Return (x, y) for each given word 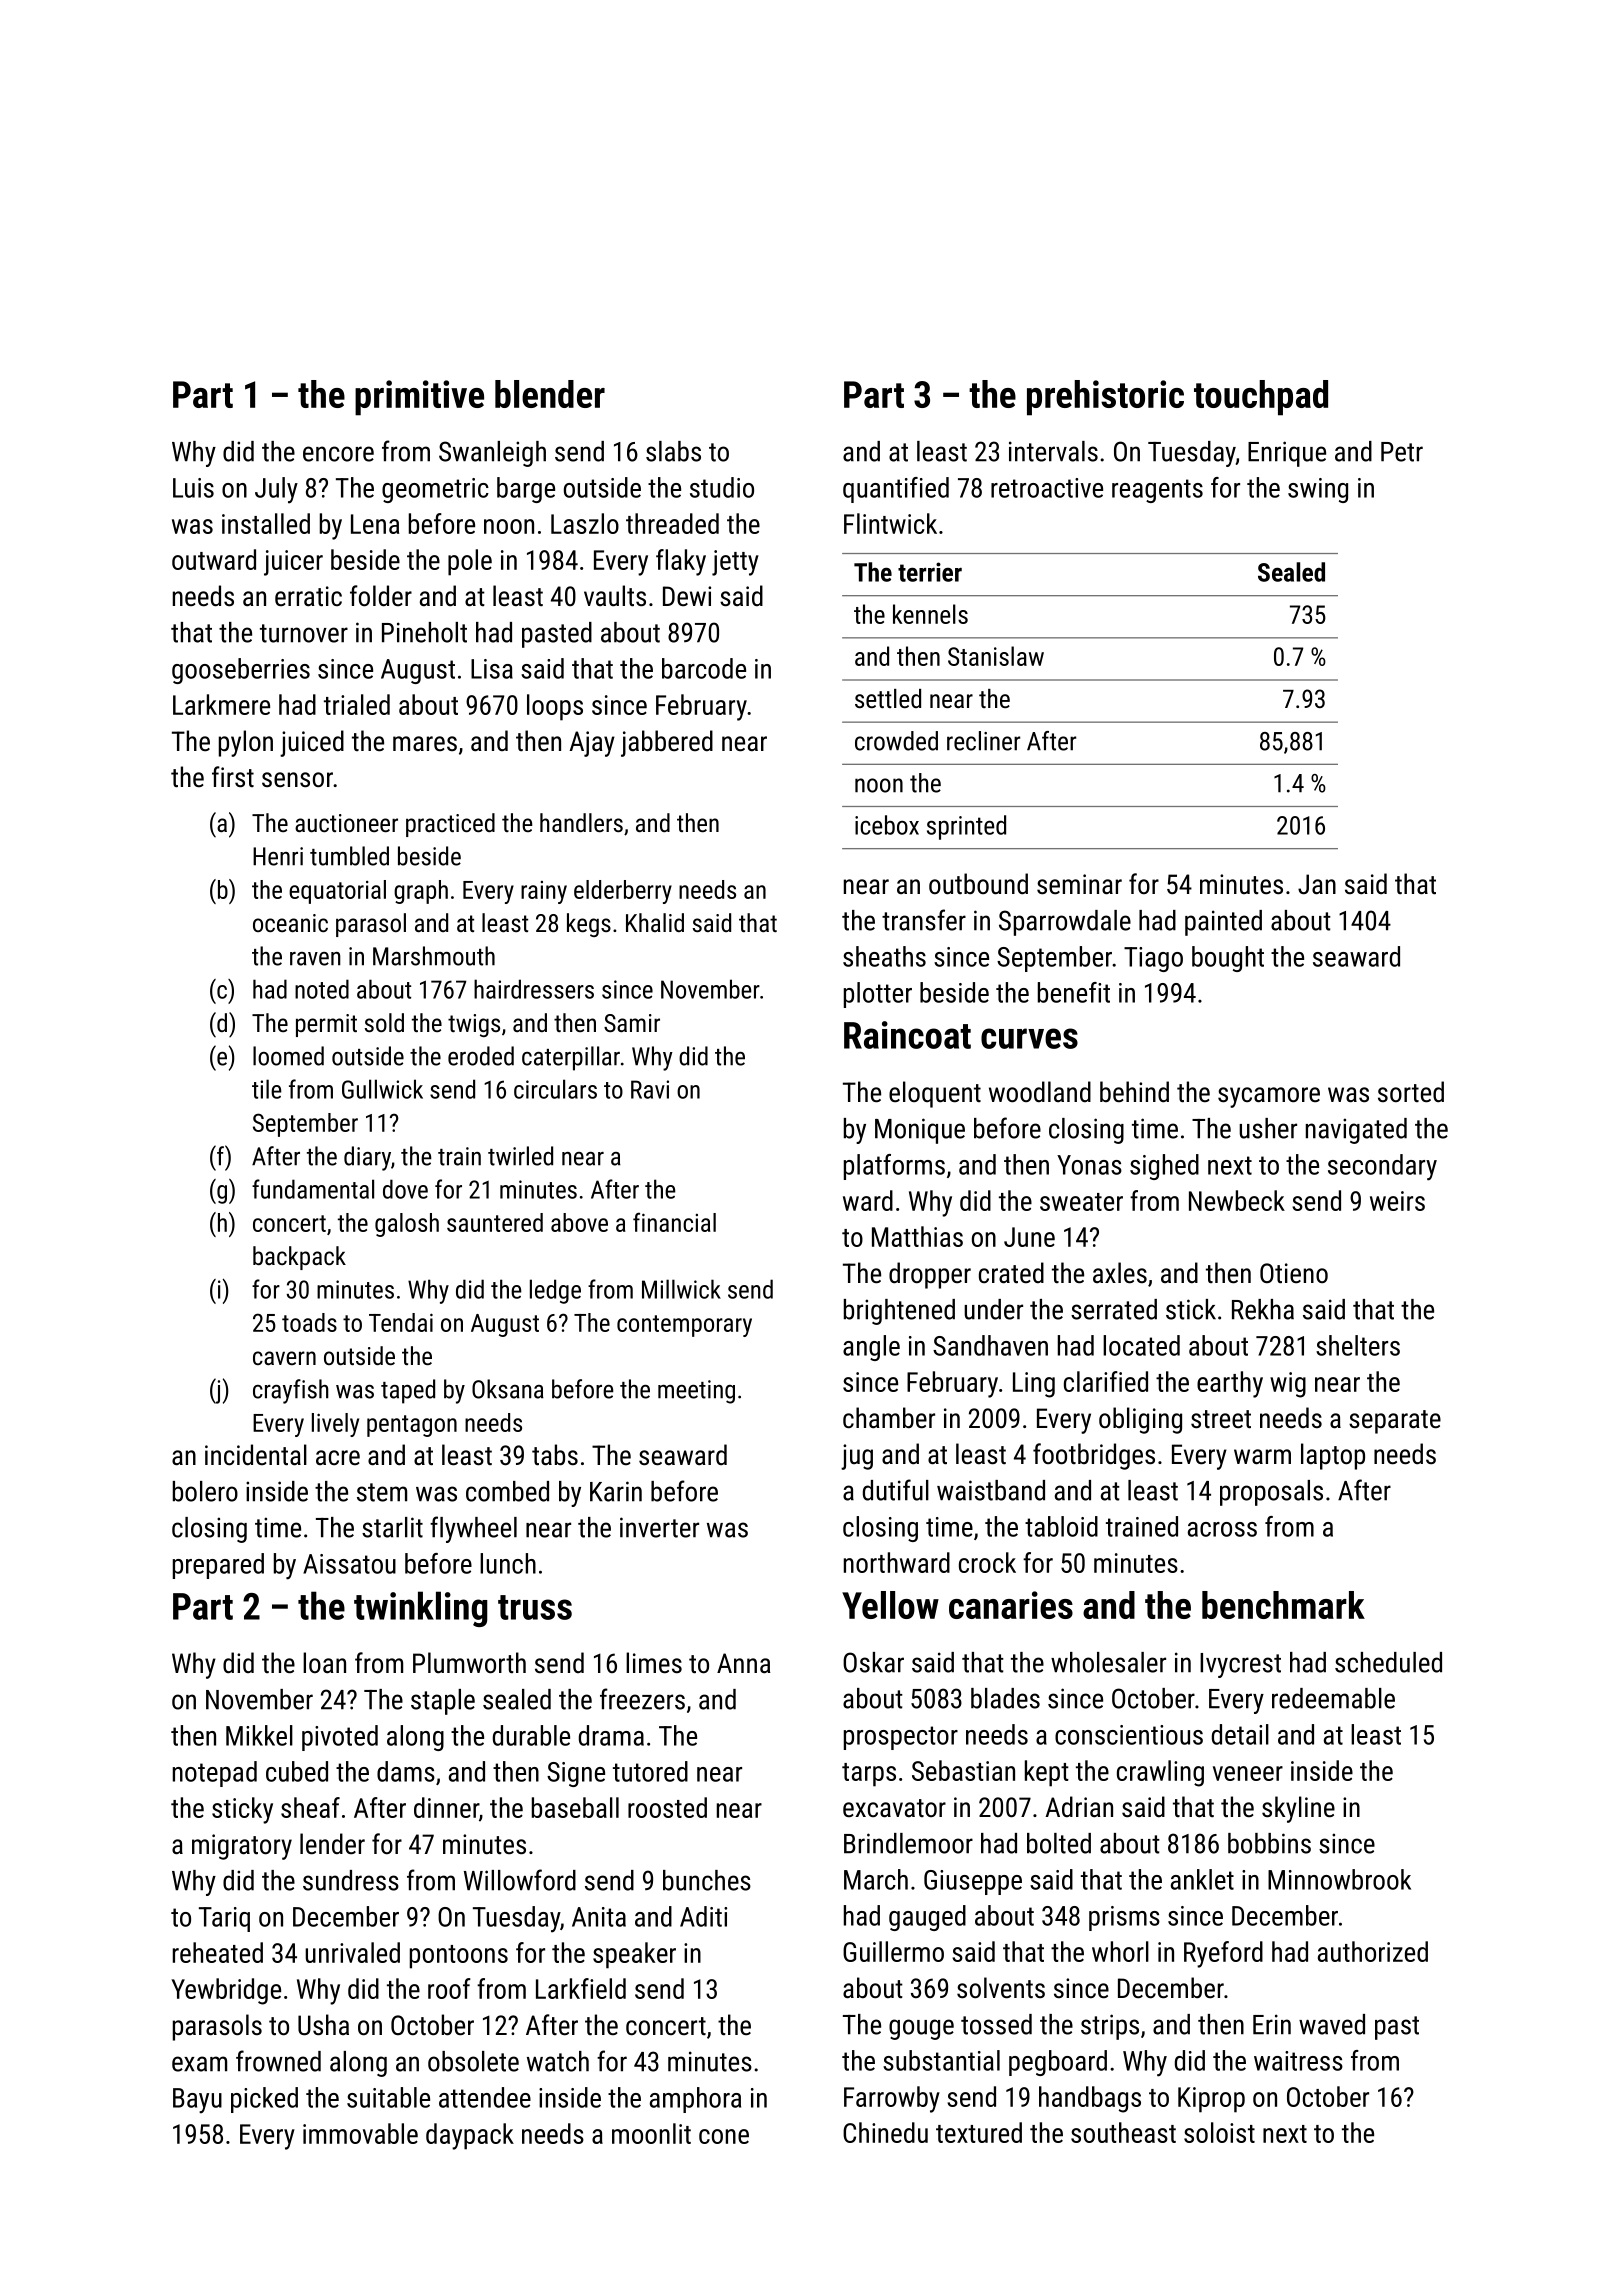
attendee (485, 2097)
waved (1332, 2024)
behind (1134, 1092)
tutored (650, 1771)
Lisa (492, 669)
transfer (924, 920)
